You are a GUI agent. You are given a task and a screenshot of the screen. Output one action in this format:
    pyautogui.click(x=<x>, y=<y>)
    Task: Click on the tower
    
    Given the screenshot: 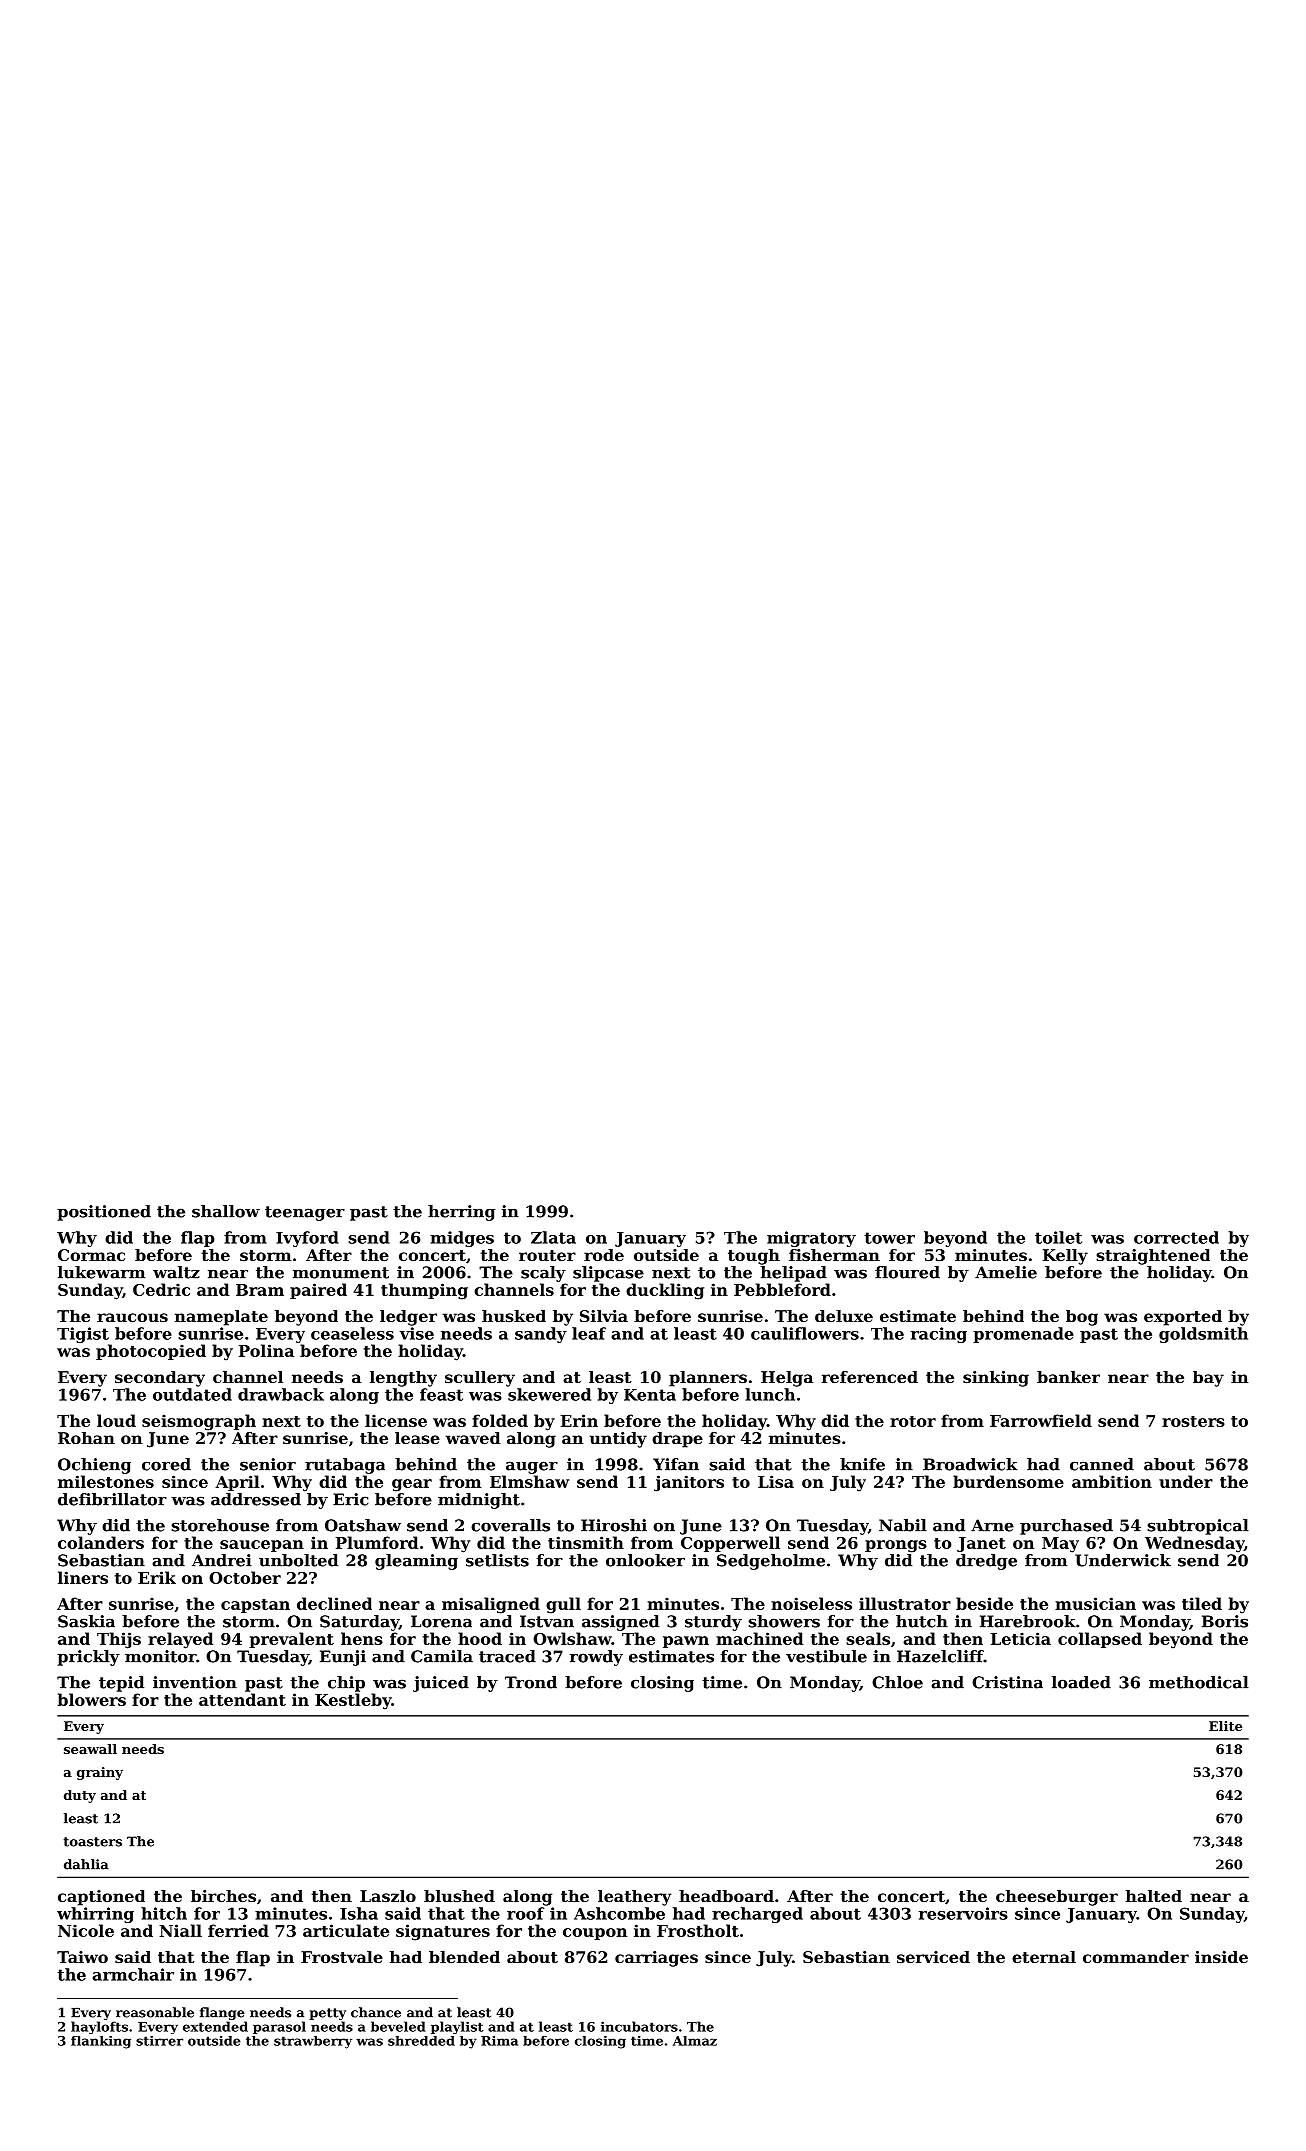 What is the action you would take?
    pyautogui.click(x=889, y=1238)
